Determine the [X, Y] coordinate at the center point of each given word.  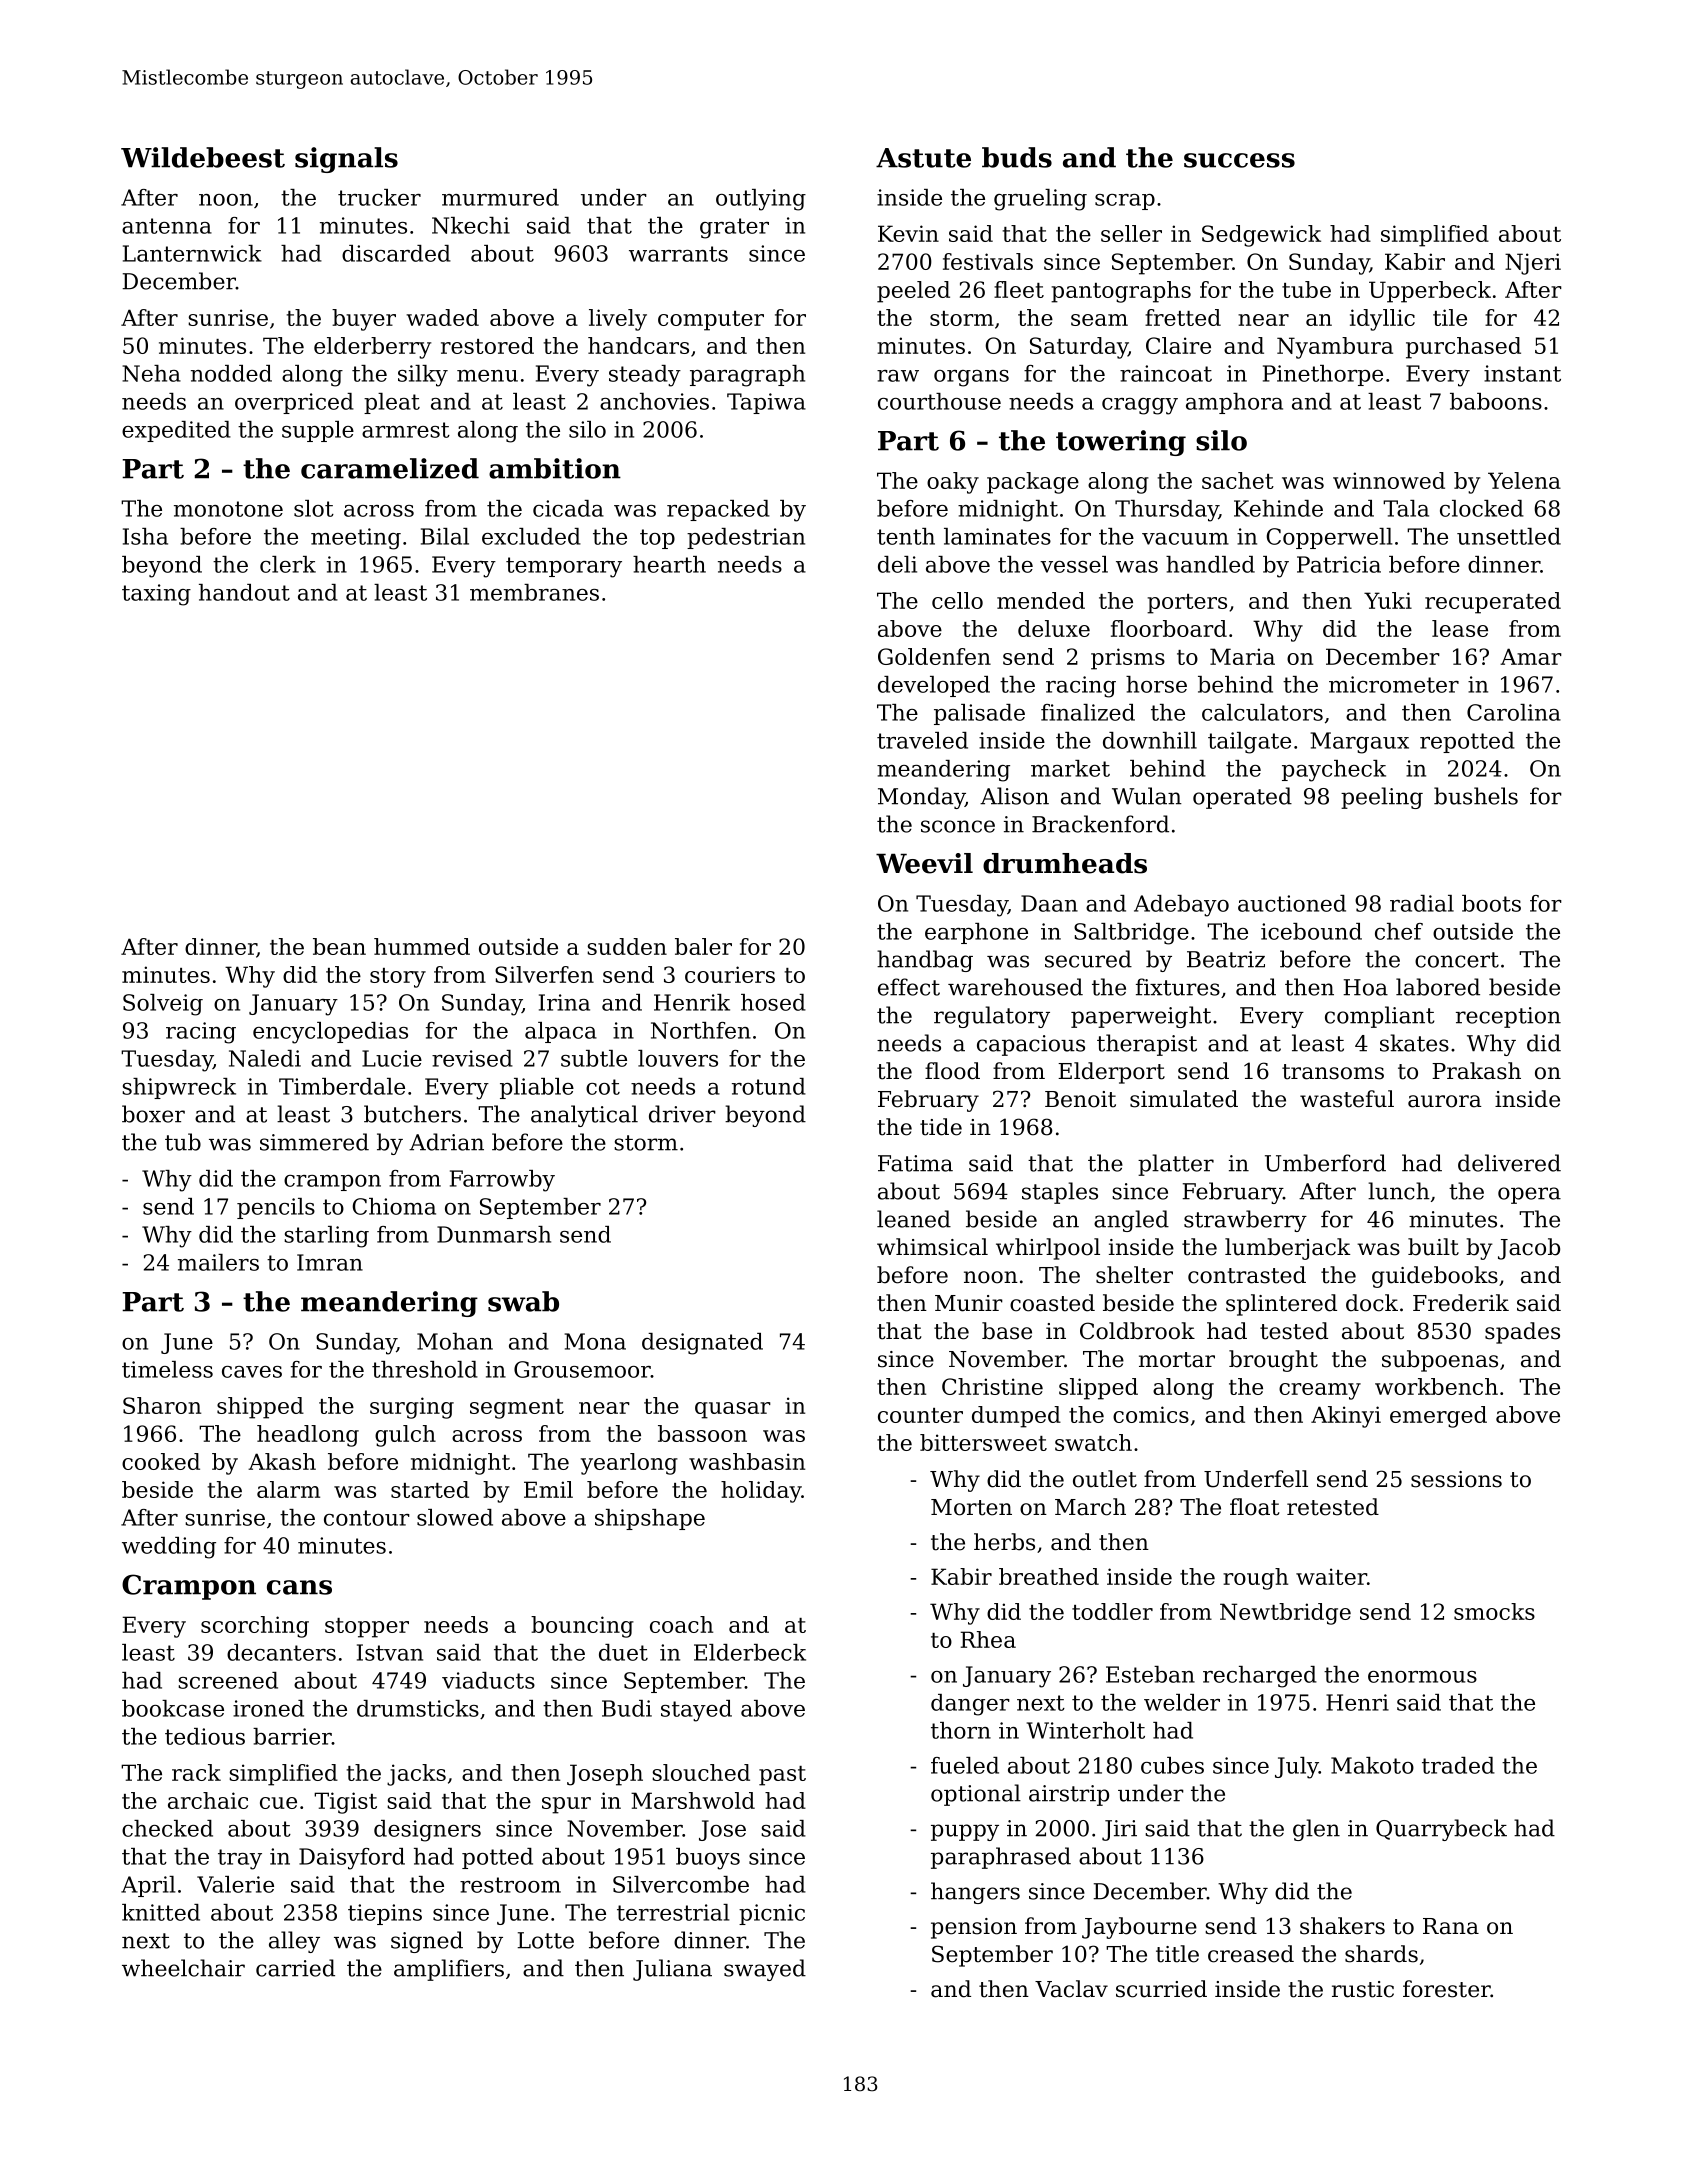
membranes [534, 592]
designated [702, 1344]
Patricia [1339, 564]
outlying [761, 200]
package [1033, 483]
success [1239, 160]
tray [240, 1859]
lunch [1399, 1191]
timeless [167, 1369]
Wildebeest [203, 157]
